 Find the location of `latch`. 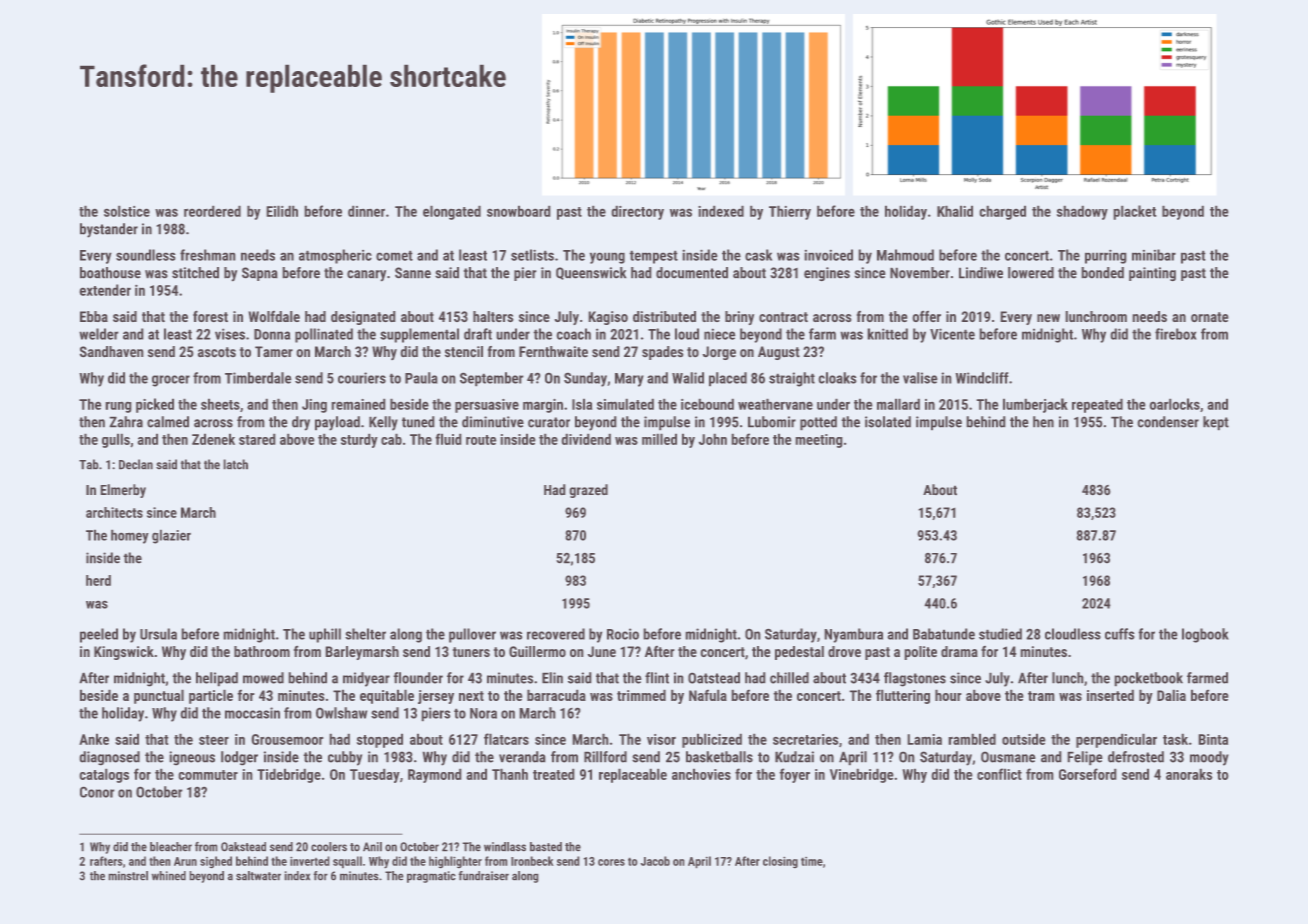

latch is located at coordinates (235, 464).
